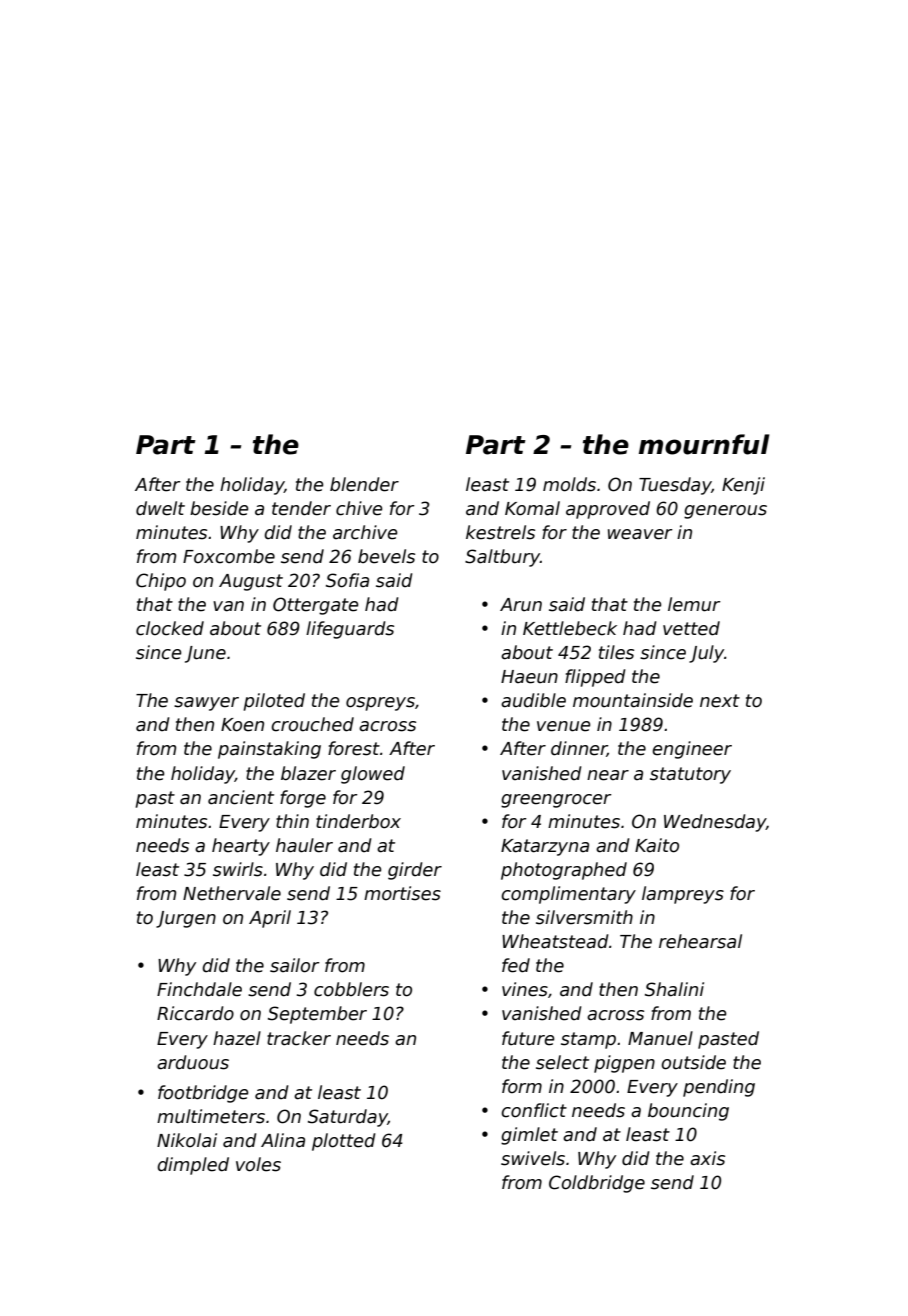 This screenshot has height=1316, width=908. I want to click on dimpled, so click(193, 1166).
